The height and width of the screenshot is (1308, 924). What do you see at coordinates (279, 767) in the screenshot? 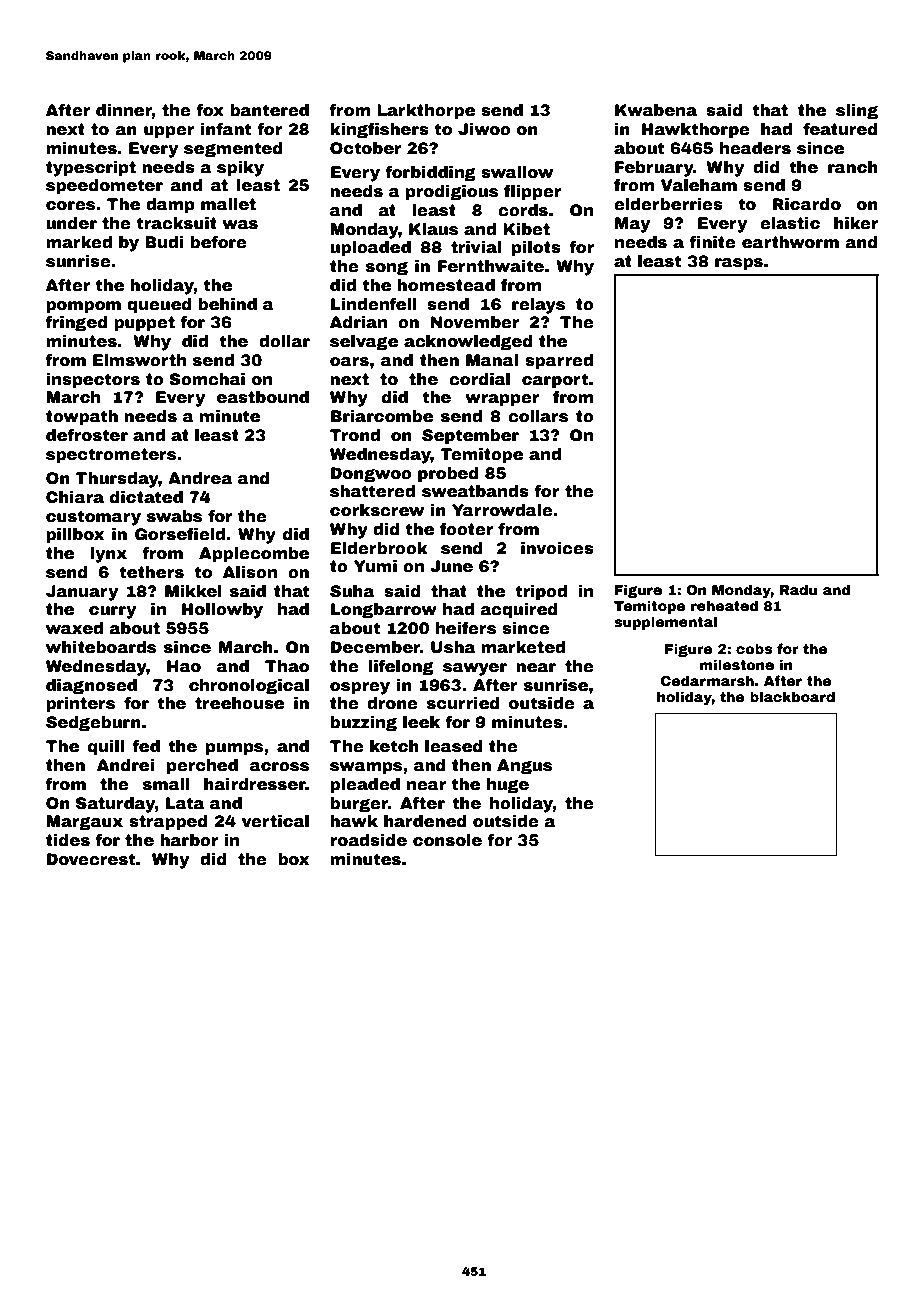
I see `across` at bounding box center [279, 767].
